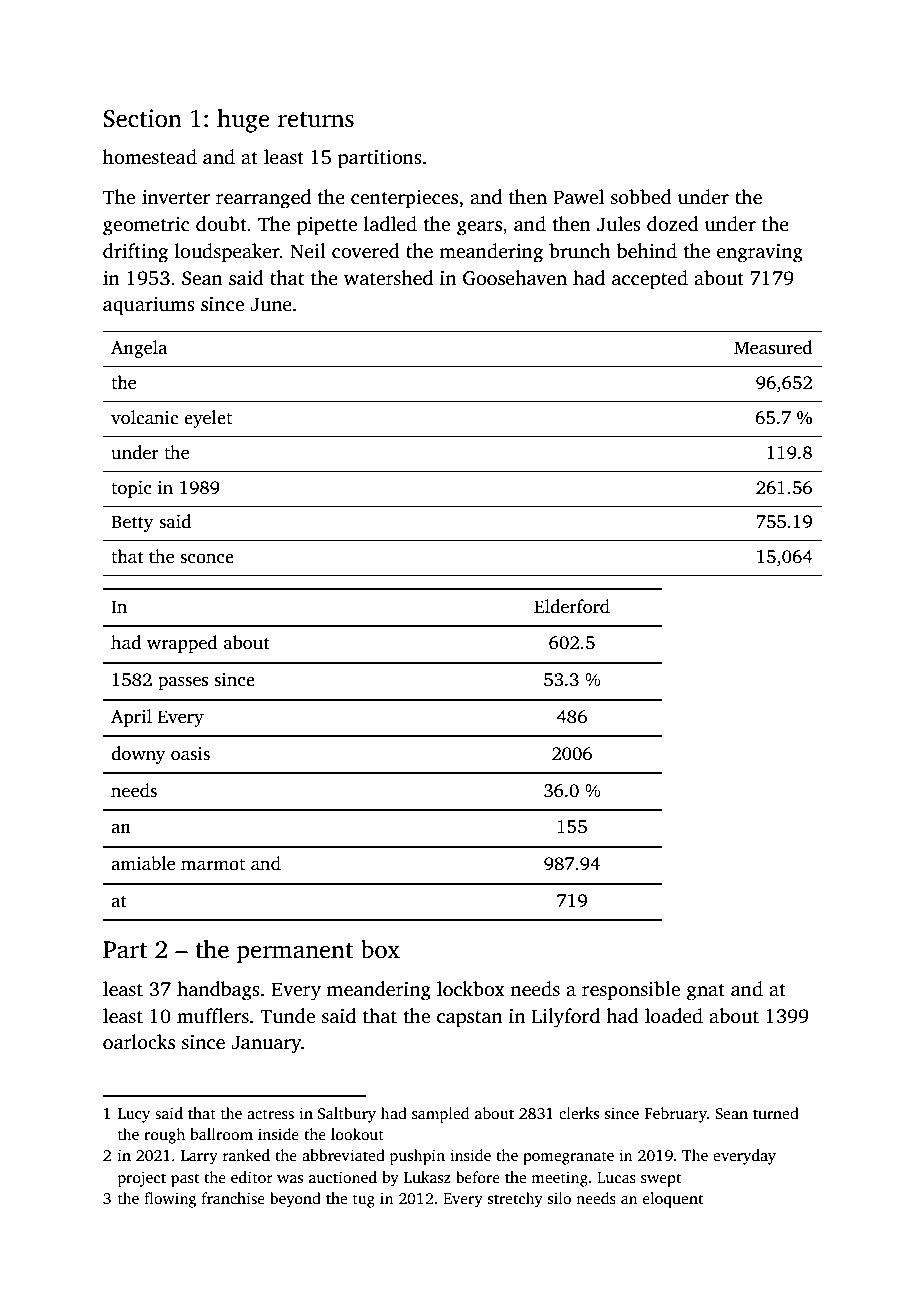 Image resolution: width=924 pixels, height=1311 pixels. Describe the element at coordinates (182, 644) in the image. I see `wrapped` at that location.
